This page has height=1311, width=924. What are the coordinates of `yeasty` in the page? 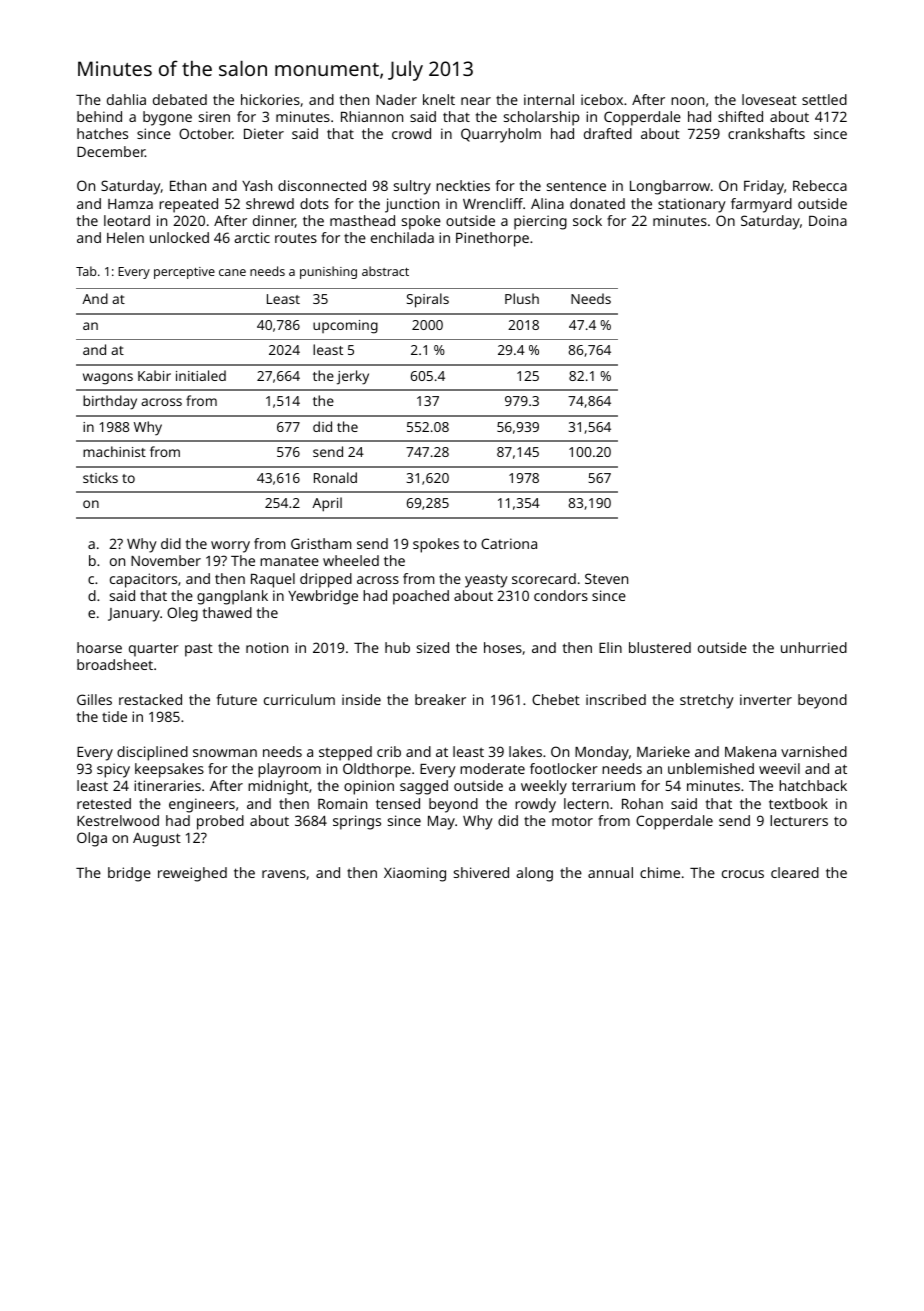 It's located at (486, 581).
